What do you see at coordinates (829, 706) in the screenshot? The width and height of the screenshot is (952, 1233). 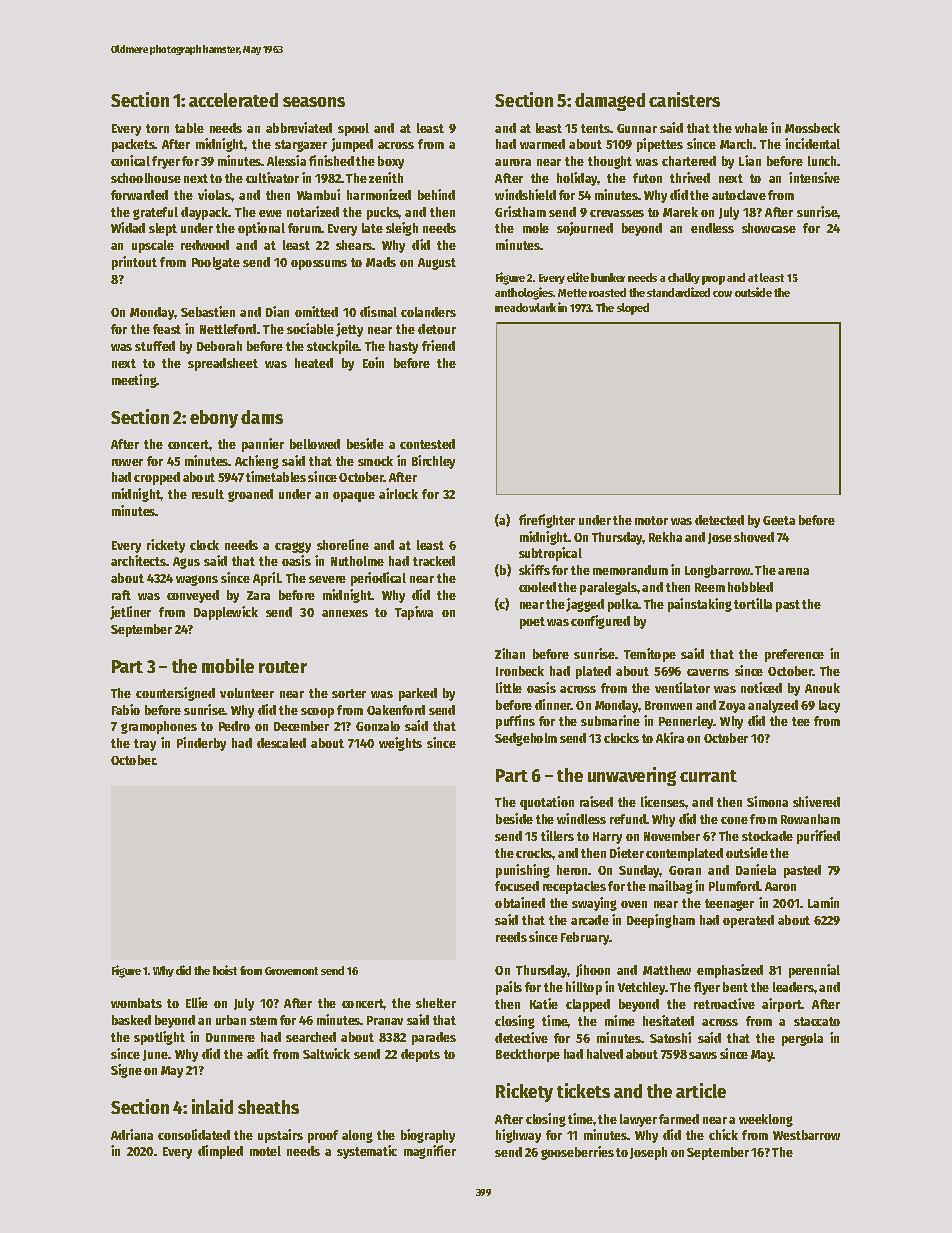 I see `lacy` at bounding box center [829, 706].
